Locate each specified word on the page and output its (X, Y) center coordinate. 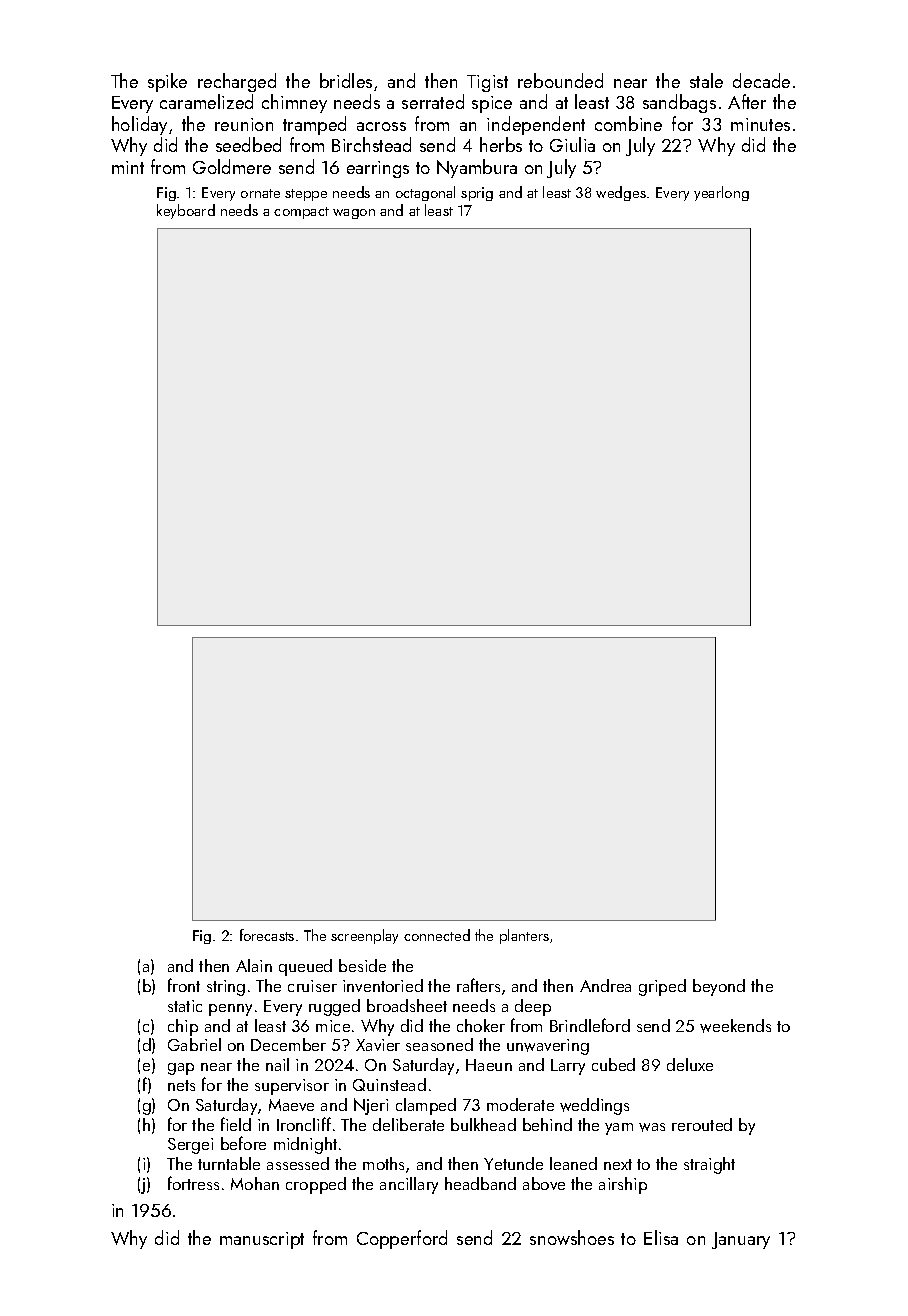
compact (301, 213)
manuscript (262, 1240)
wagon (354, 214)
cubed (613, 1064)
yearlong (721, 193)
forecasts (267, 935)
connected (437, 935)
